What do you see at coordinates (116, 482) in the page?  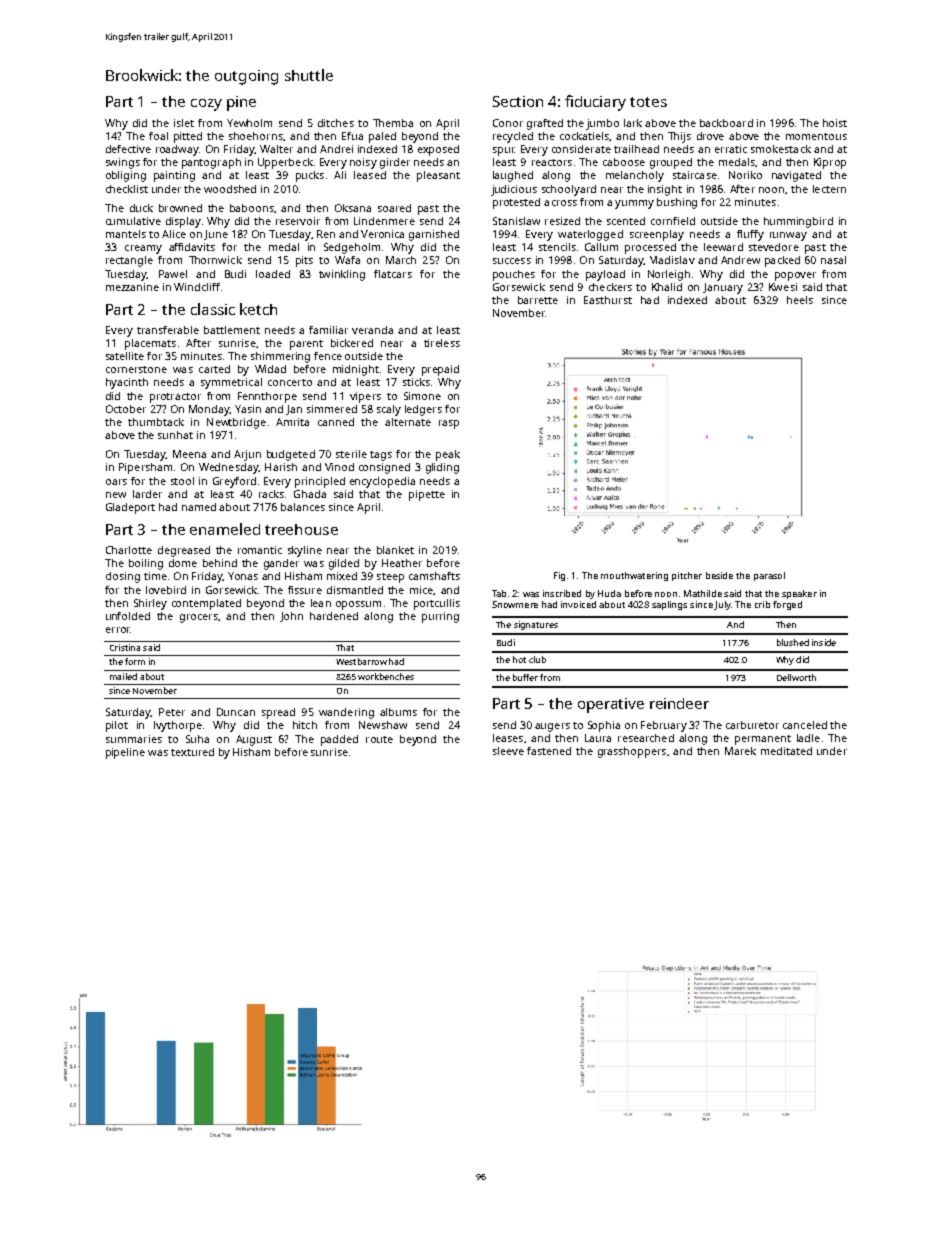 I see `oars` at bounding box center [116, 482].
